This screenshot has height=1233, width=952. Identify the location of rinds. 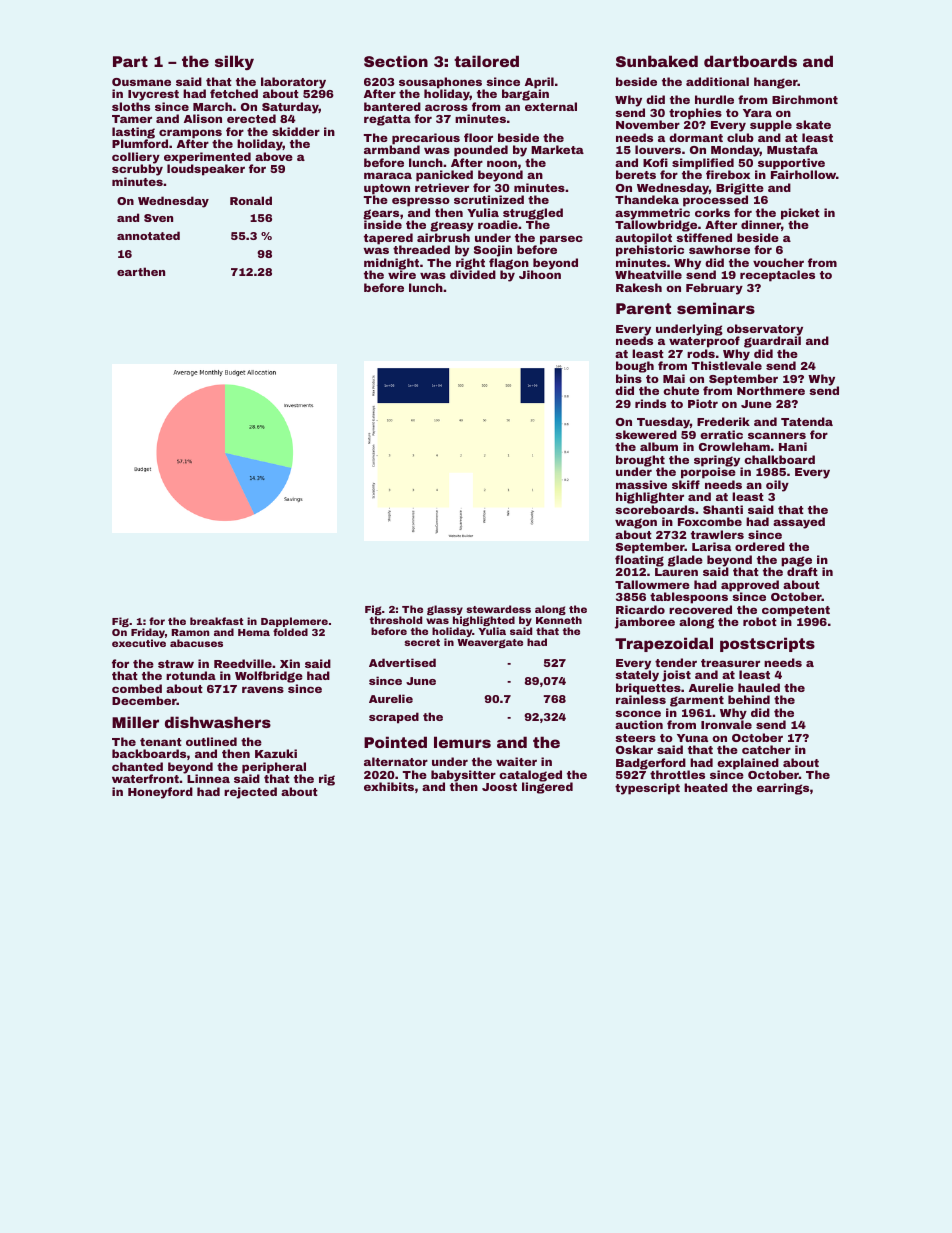
(650, 403).
